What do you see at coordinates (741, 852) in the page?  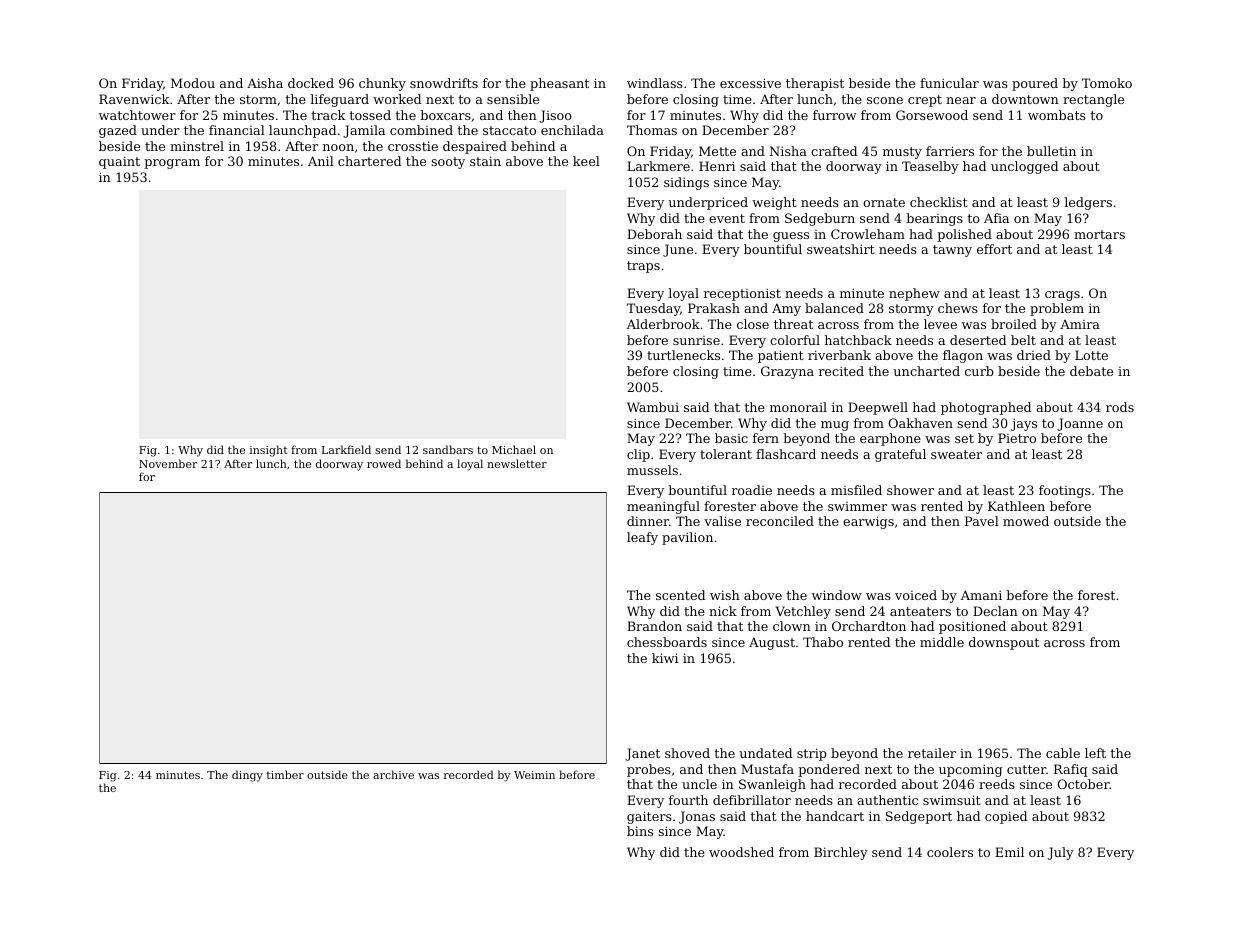 I see `woodshed` at bounding box center [741, 852].
